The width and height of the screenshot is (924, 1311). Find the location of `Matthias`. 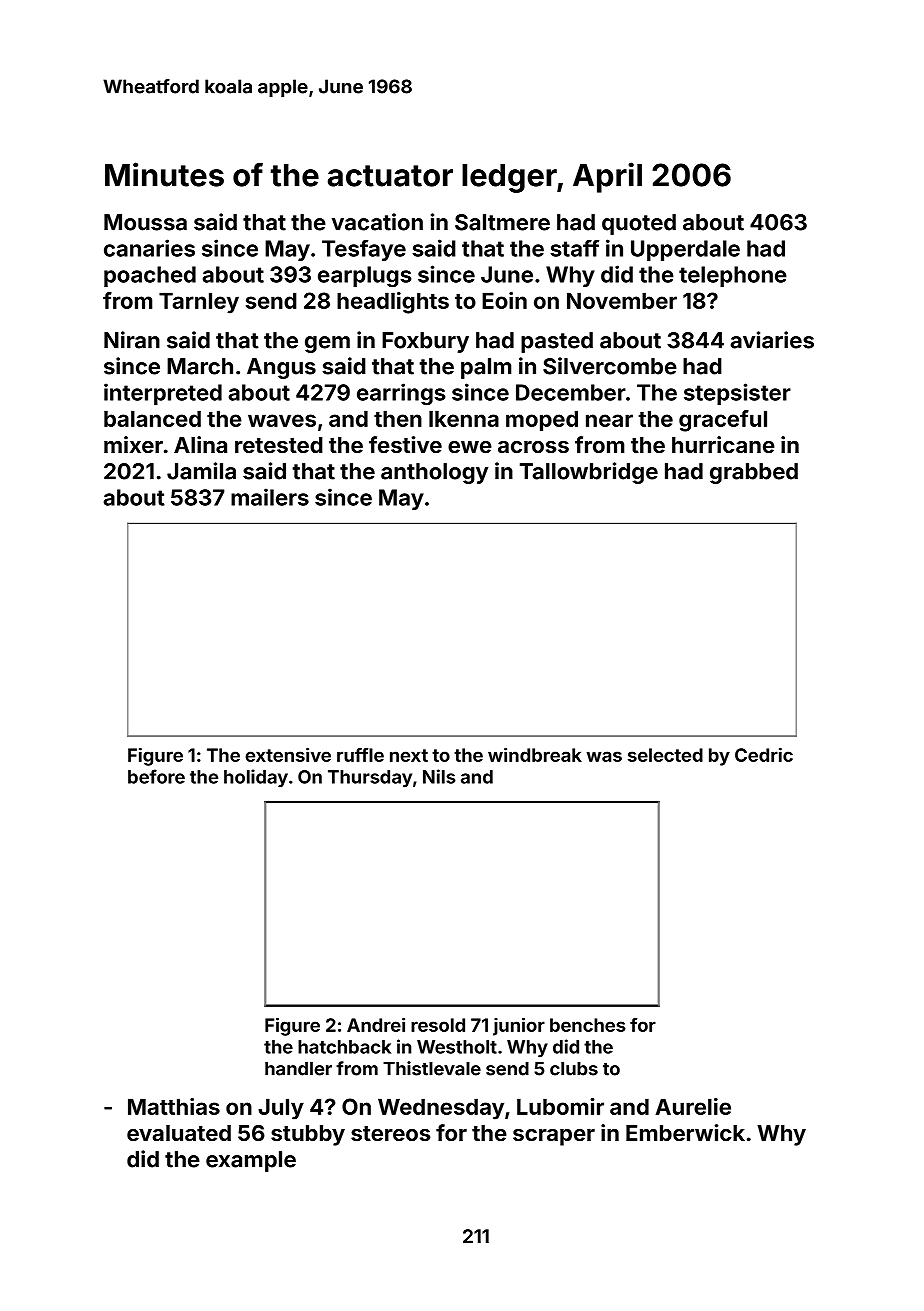

Matthias is located at coordinates (174, 1106).
